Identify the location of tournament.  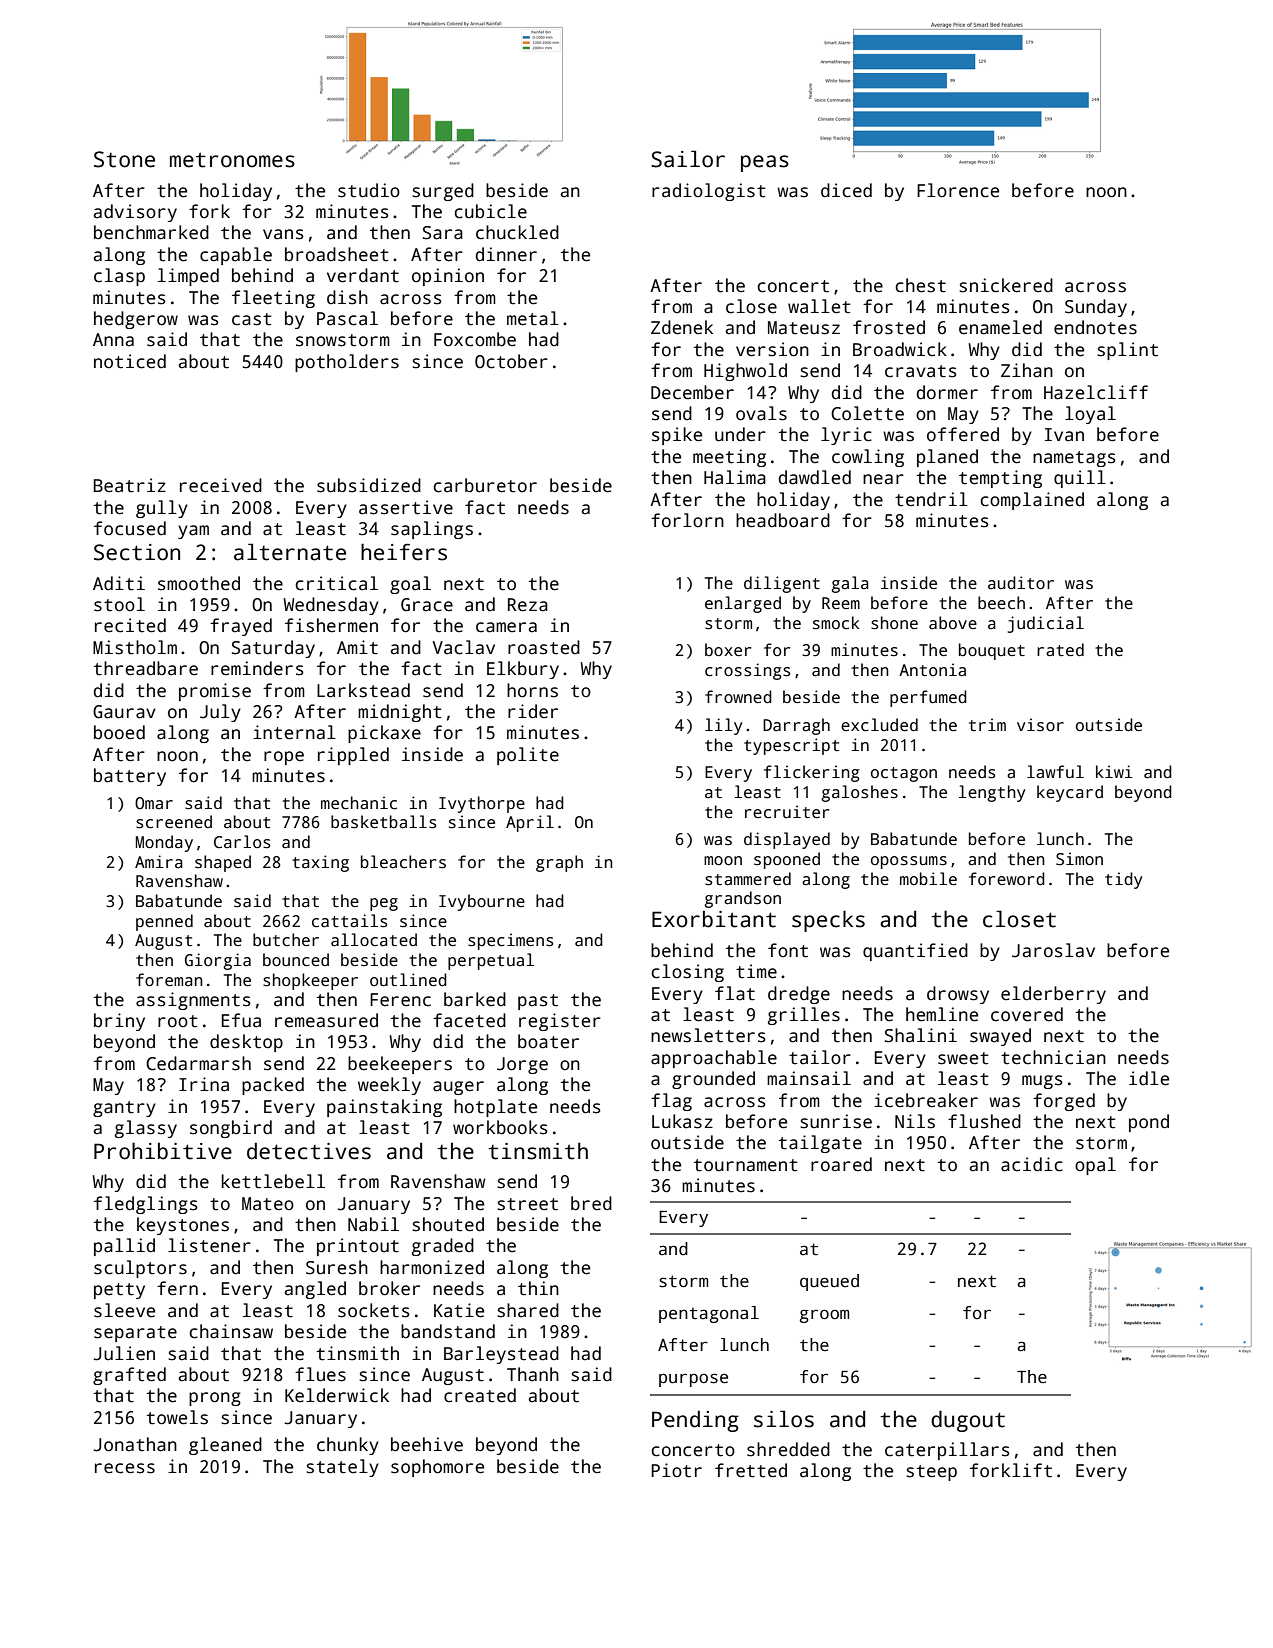
(745, 1165).
